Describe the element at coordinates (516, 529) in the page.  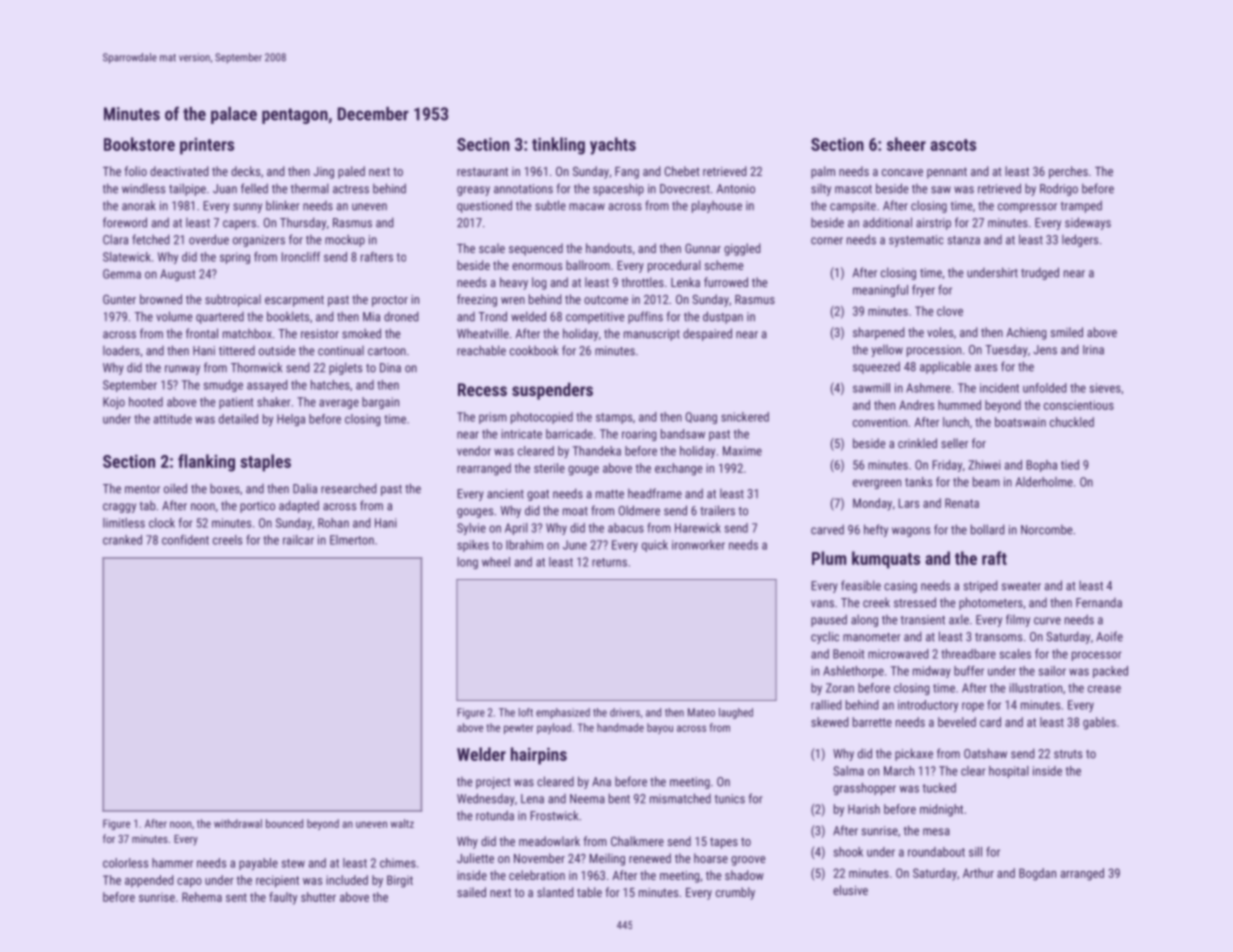
I see `April` at that location.
